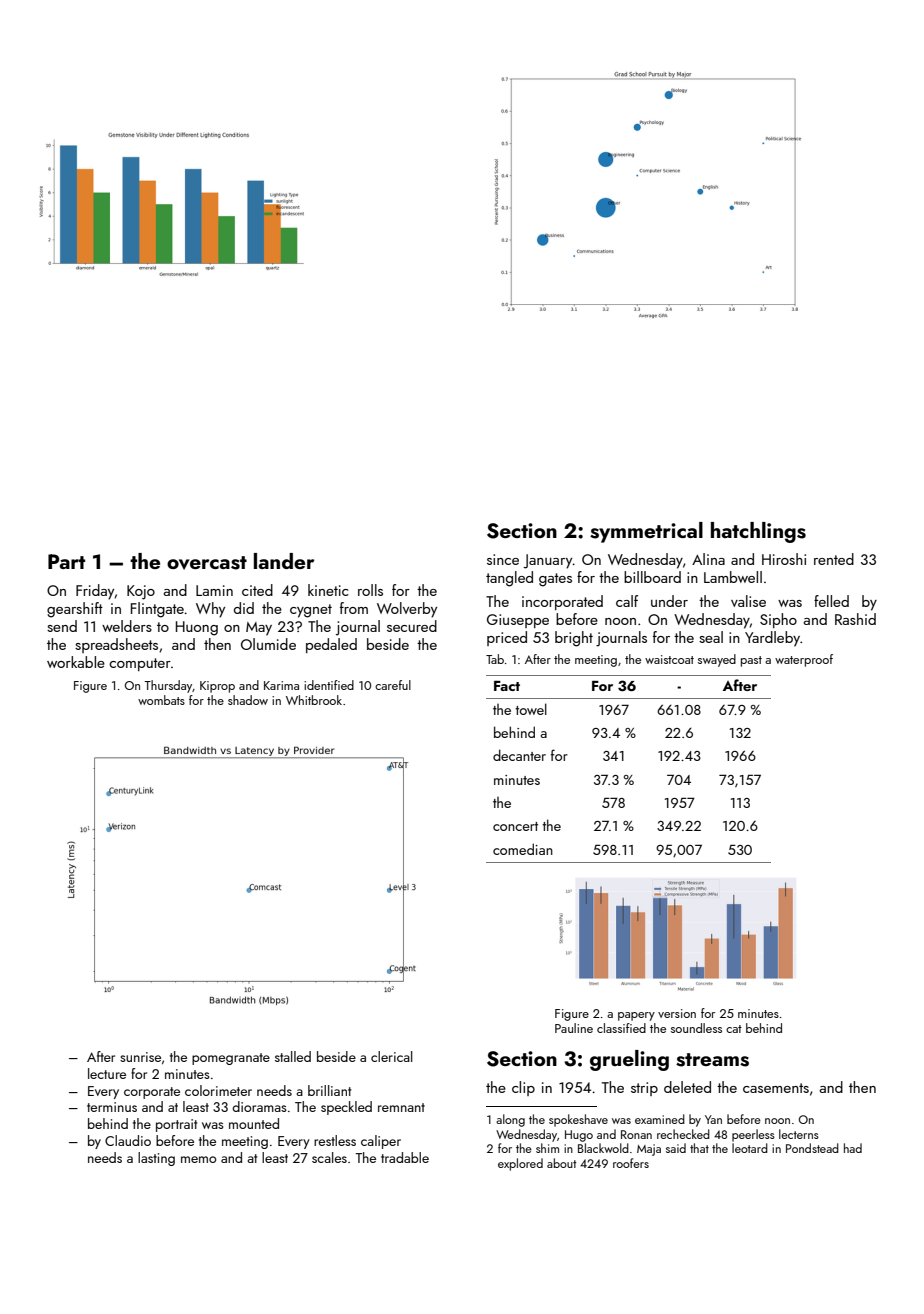 The image size is (924, 1314). What do you see at coordinates (66, 561) in the document?
I see `Part` at bounding box center [66, 561].
